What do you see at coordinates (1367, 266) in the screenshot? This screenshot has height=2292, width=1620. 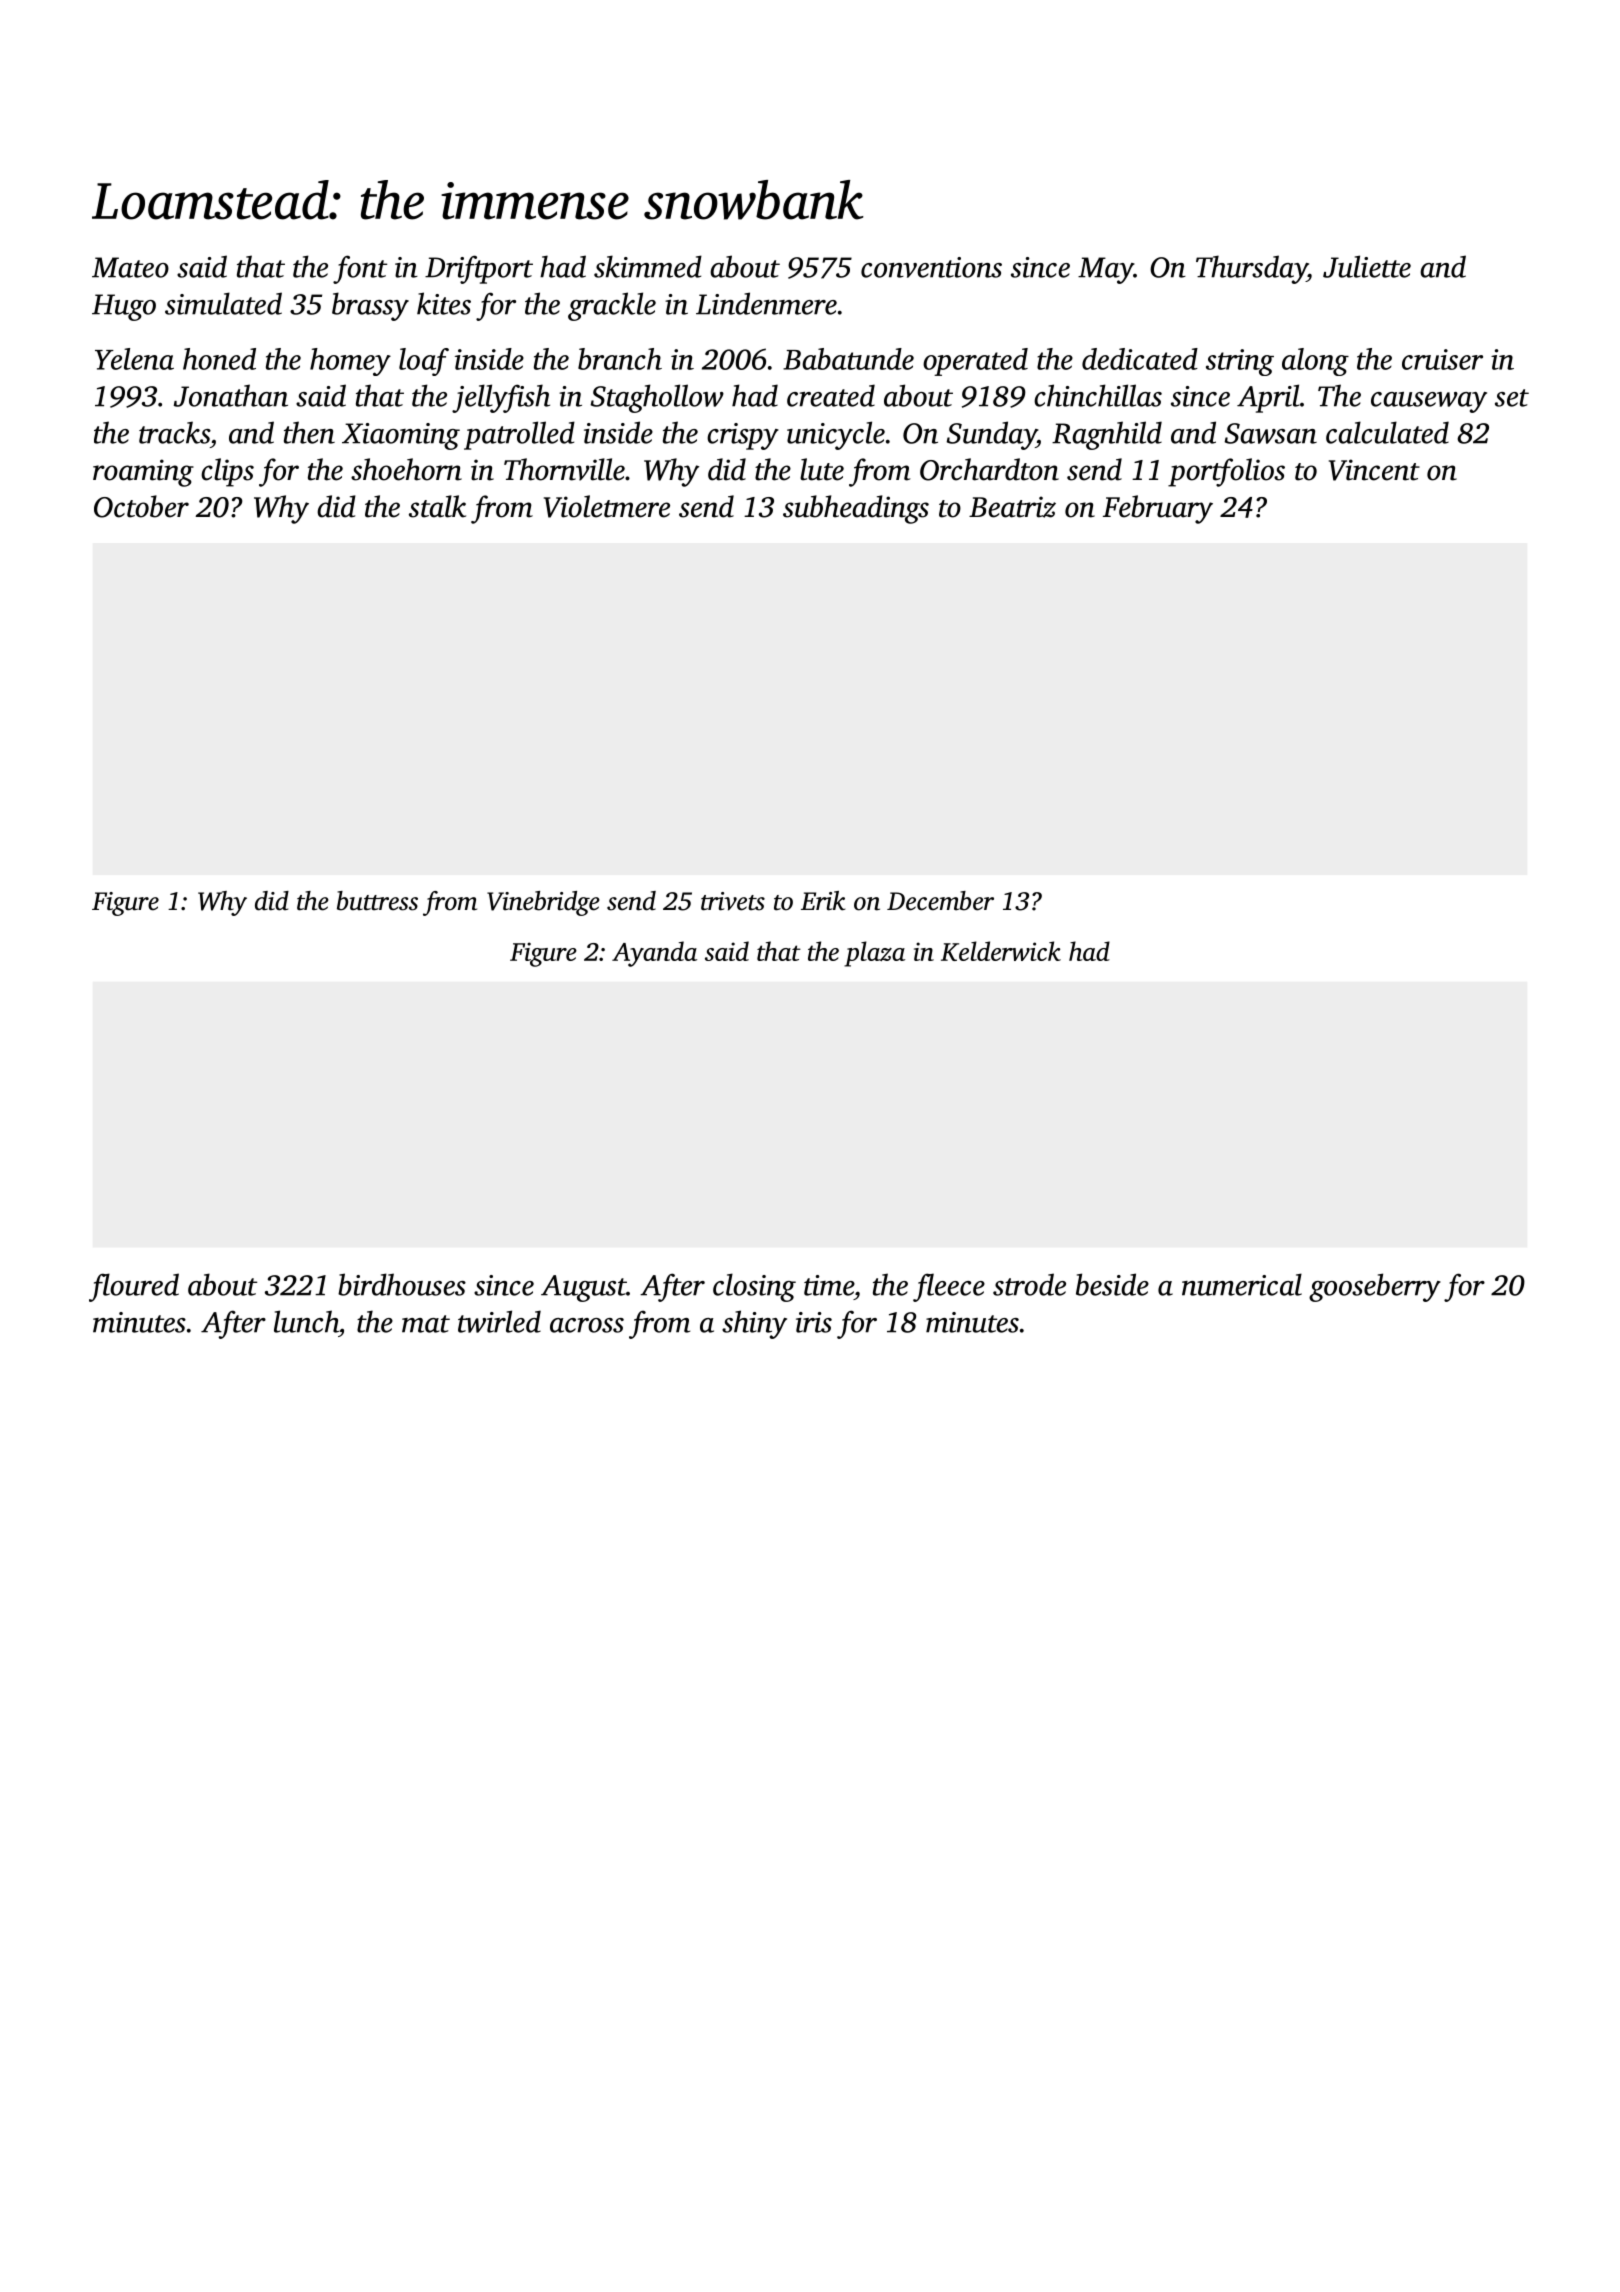 I see `Juliette` at bounding box center [1367, 266].
